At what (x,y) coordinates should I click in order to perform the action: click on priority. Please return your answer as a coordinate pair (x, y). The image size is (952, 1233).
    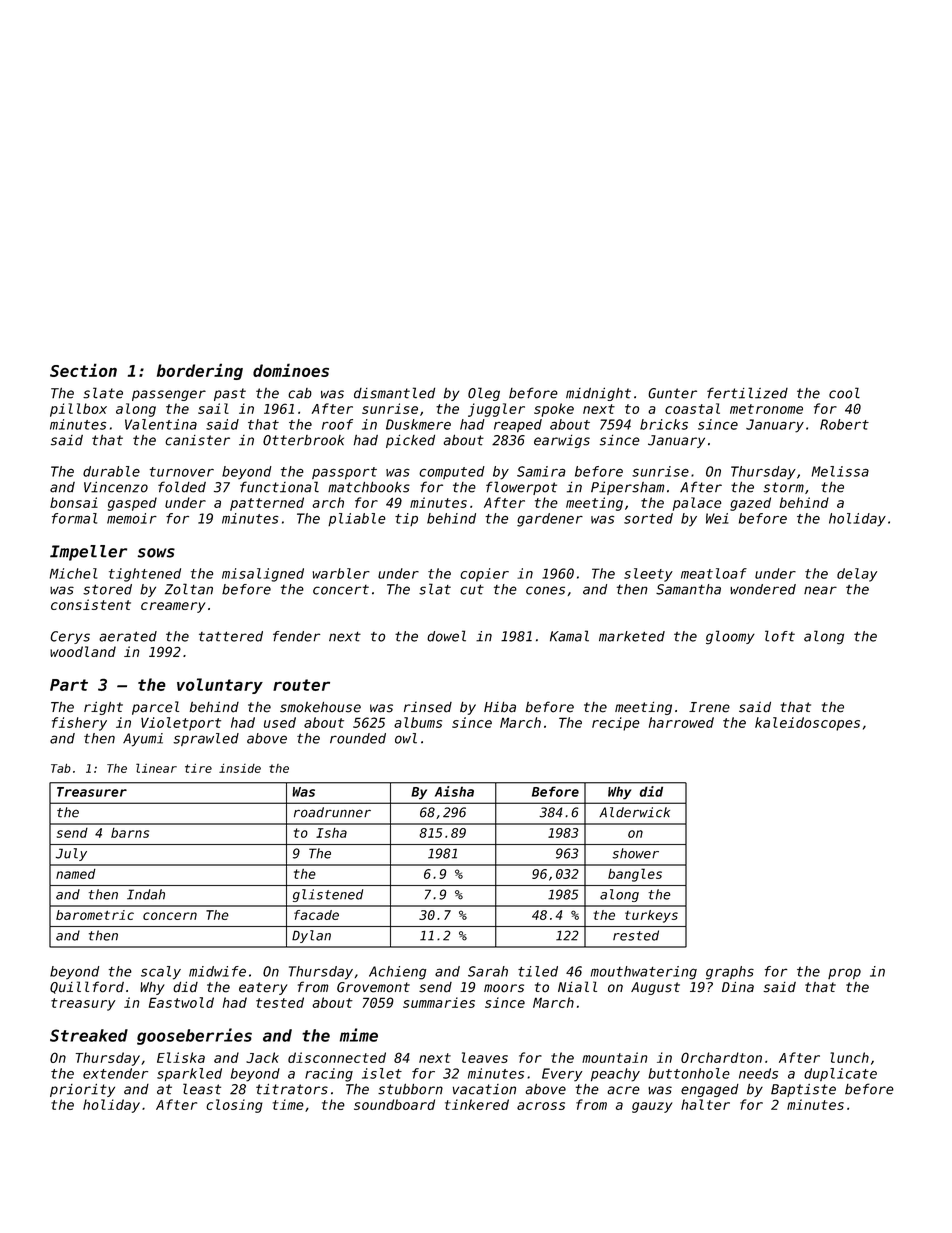
    Looking at the image, I should click on (82, 1090).
